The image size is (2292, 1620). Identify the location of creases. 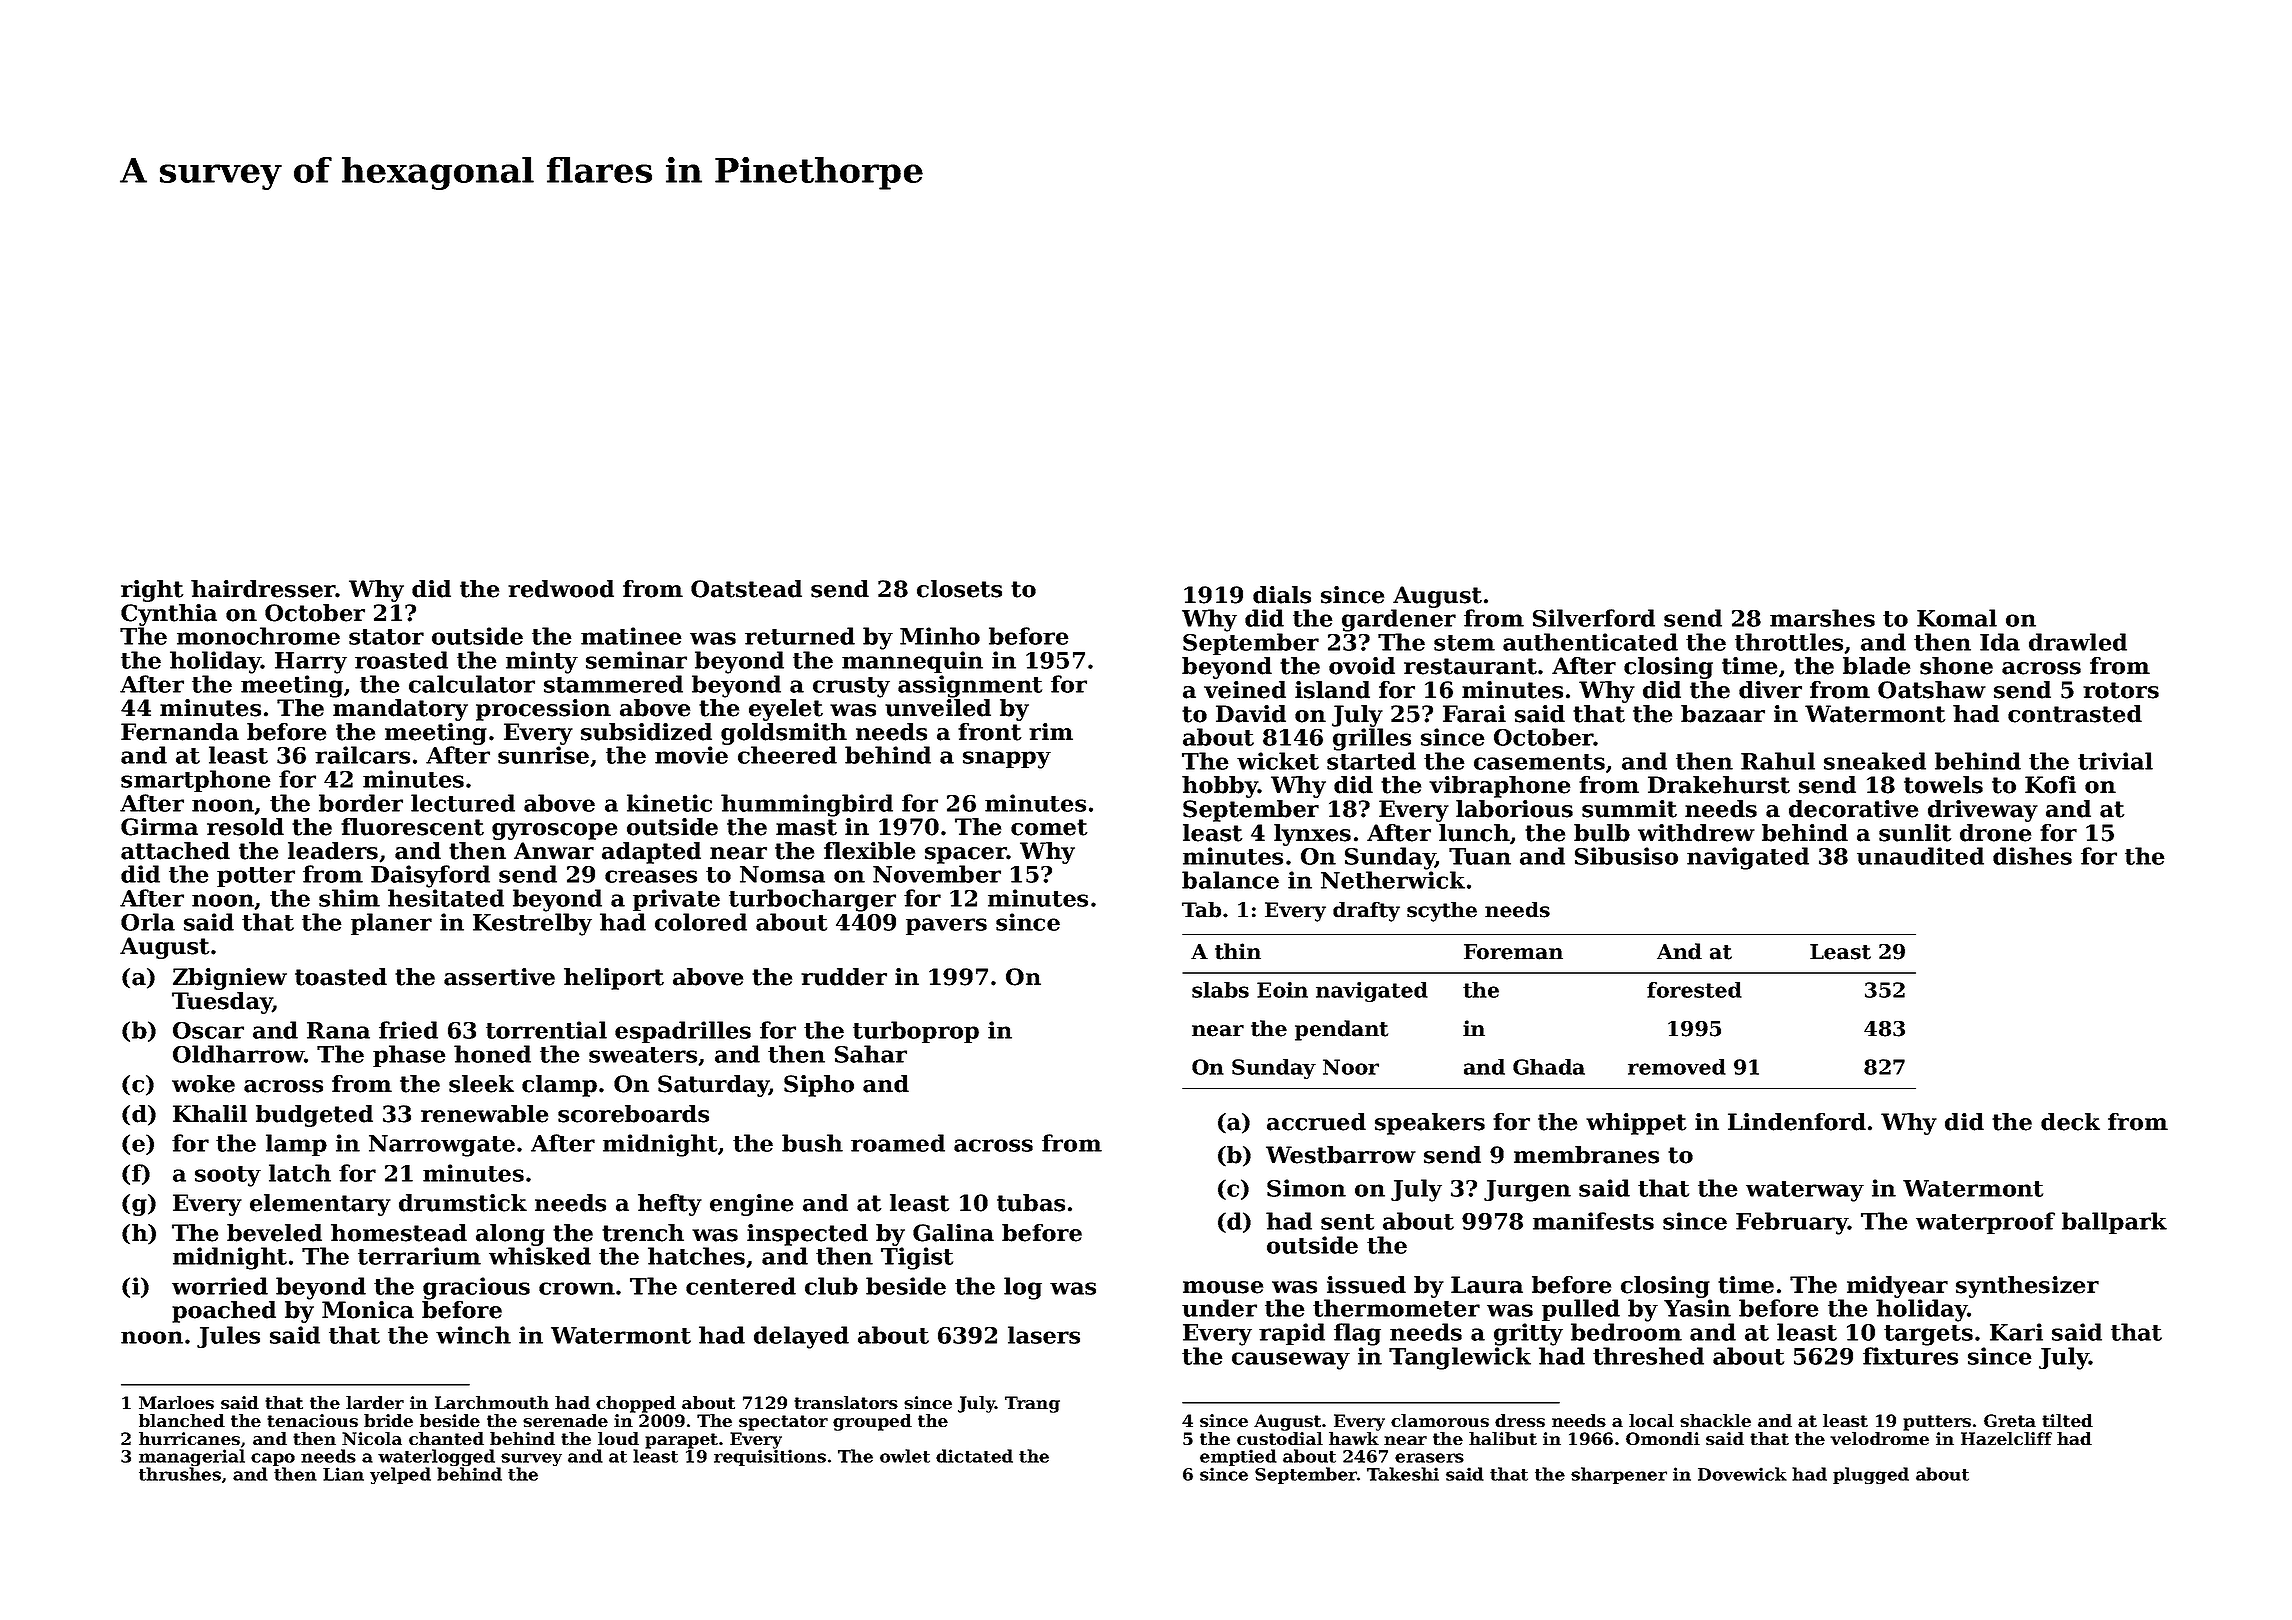
(651, 876).
